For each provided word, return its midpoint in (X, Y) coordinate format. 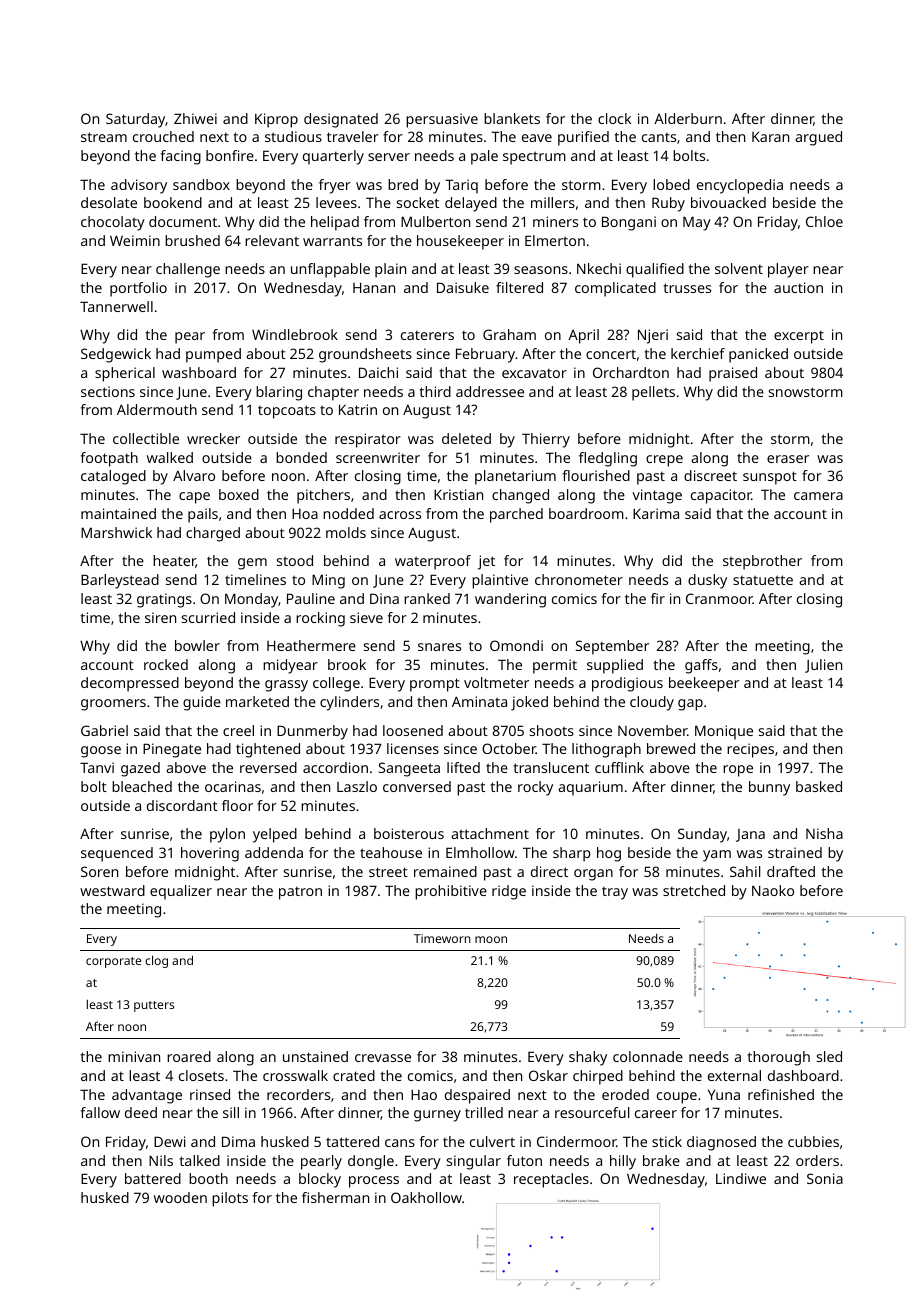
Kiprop (276, 120)
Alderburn (688, 118)
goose (101, 752)
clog (156, 961)
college (336, 684)
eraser (788, 459)
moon (491, 939)
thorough (779, 1058)
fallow (100, 1112)
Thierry (546, 440)
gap (690, 705)
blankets (512, 118)
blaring (279, 393)
